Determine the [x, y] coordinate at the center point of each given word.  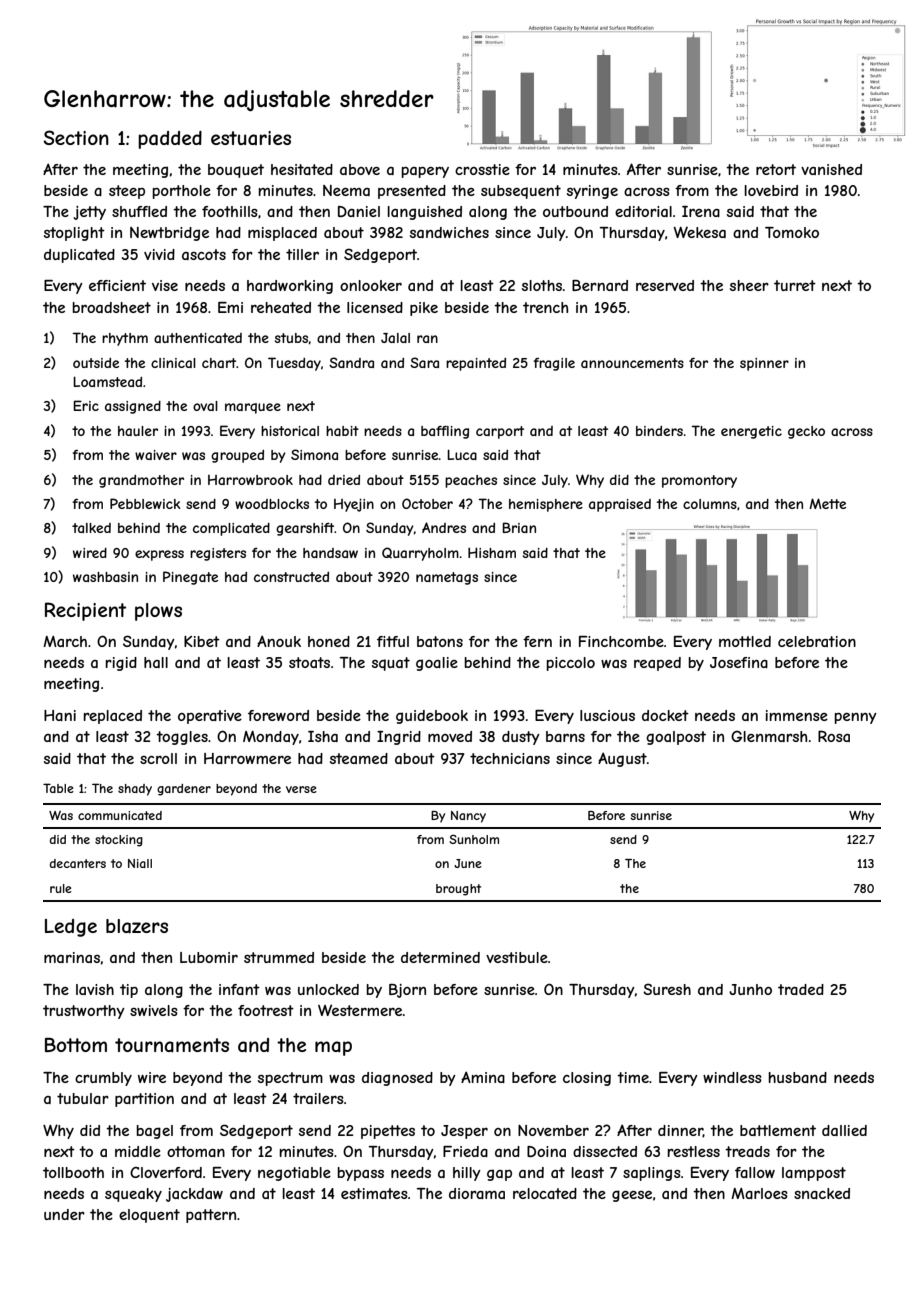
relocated [545, 1193]
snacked [822, 1193]
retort [776, 169]
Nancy [468, 817]
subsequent [521, 192]
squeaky [133, 1195]
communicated [120, 815]
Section [76, 137]
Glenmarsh [769, 736]
